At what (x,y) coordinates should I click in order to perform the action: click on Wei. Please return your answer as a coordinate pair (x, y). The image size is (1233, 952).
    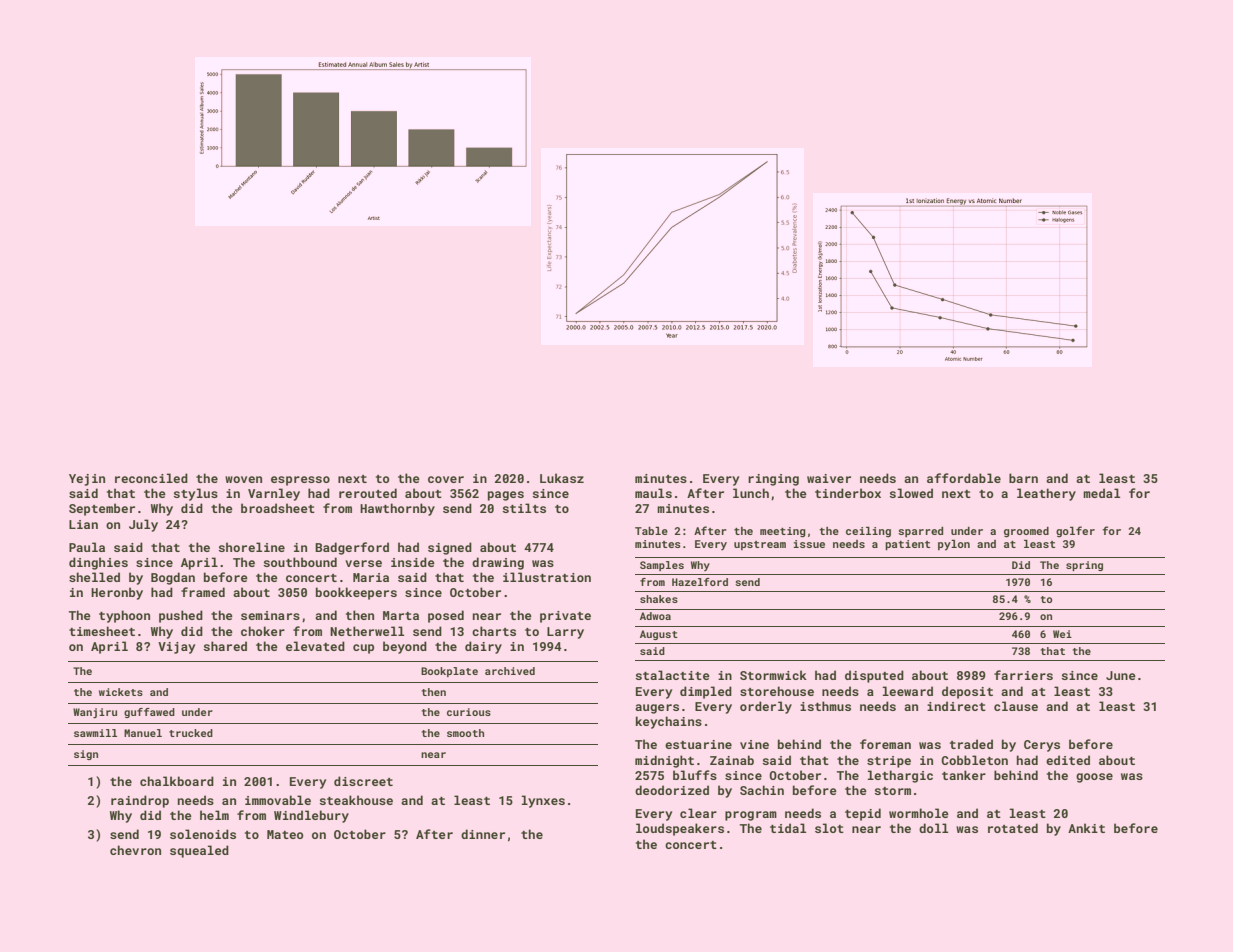
    Looking at the image, I should click on (1062, 634).
